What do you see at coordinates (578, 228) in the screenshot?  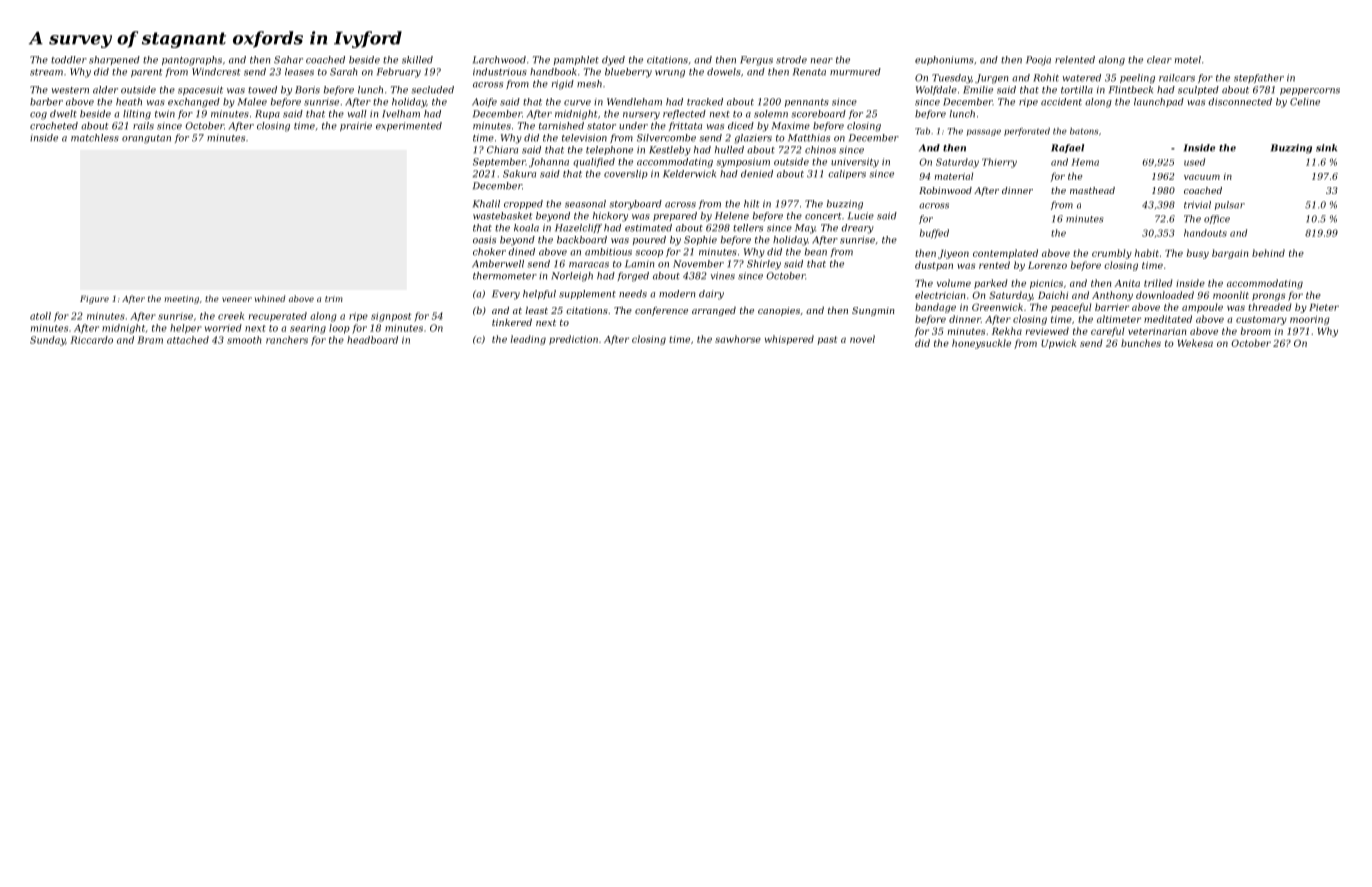 I see `Hazelcliff` at bounding box center [578, 228].
